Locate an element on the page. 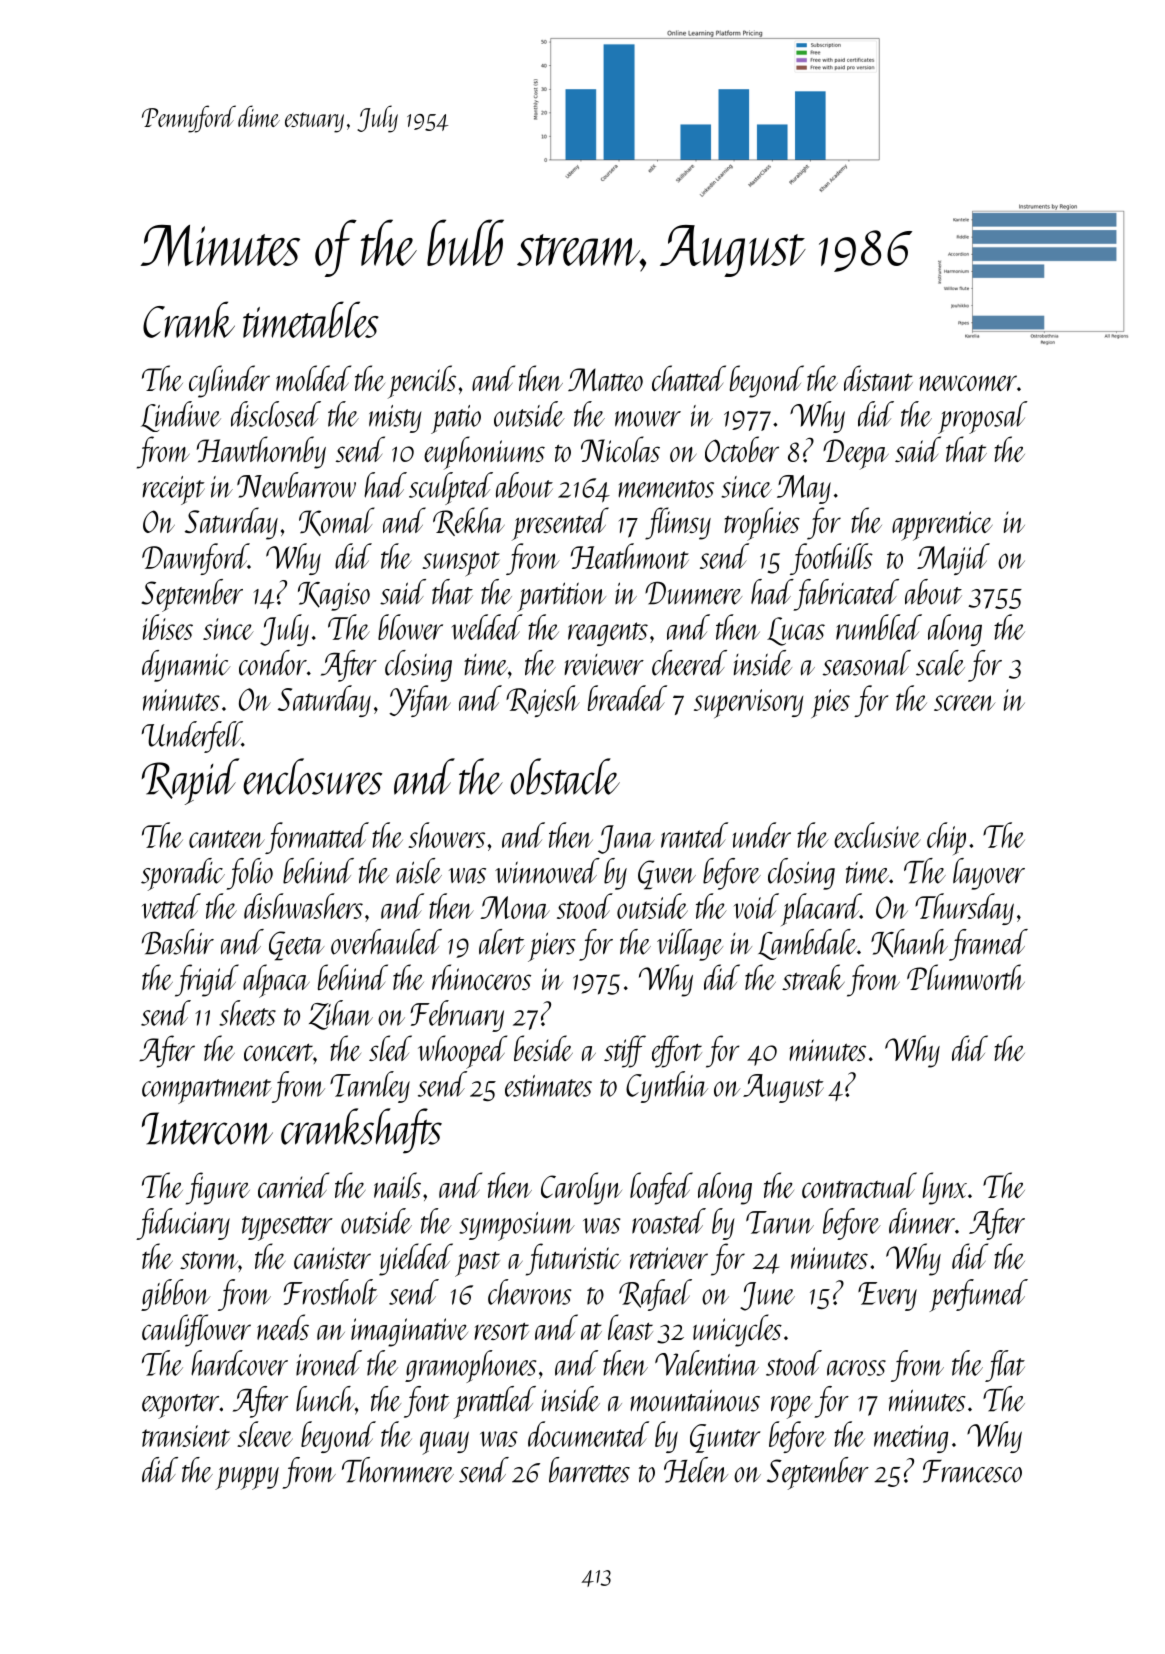 This page has height=1654, width=1165. Yifan is located at coordinates (420, 701).
